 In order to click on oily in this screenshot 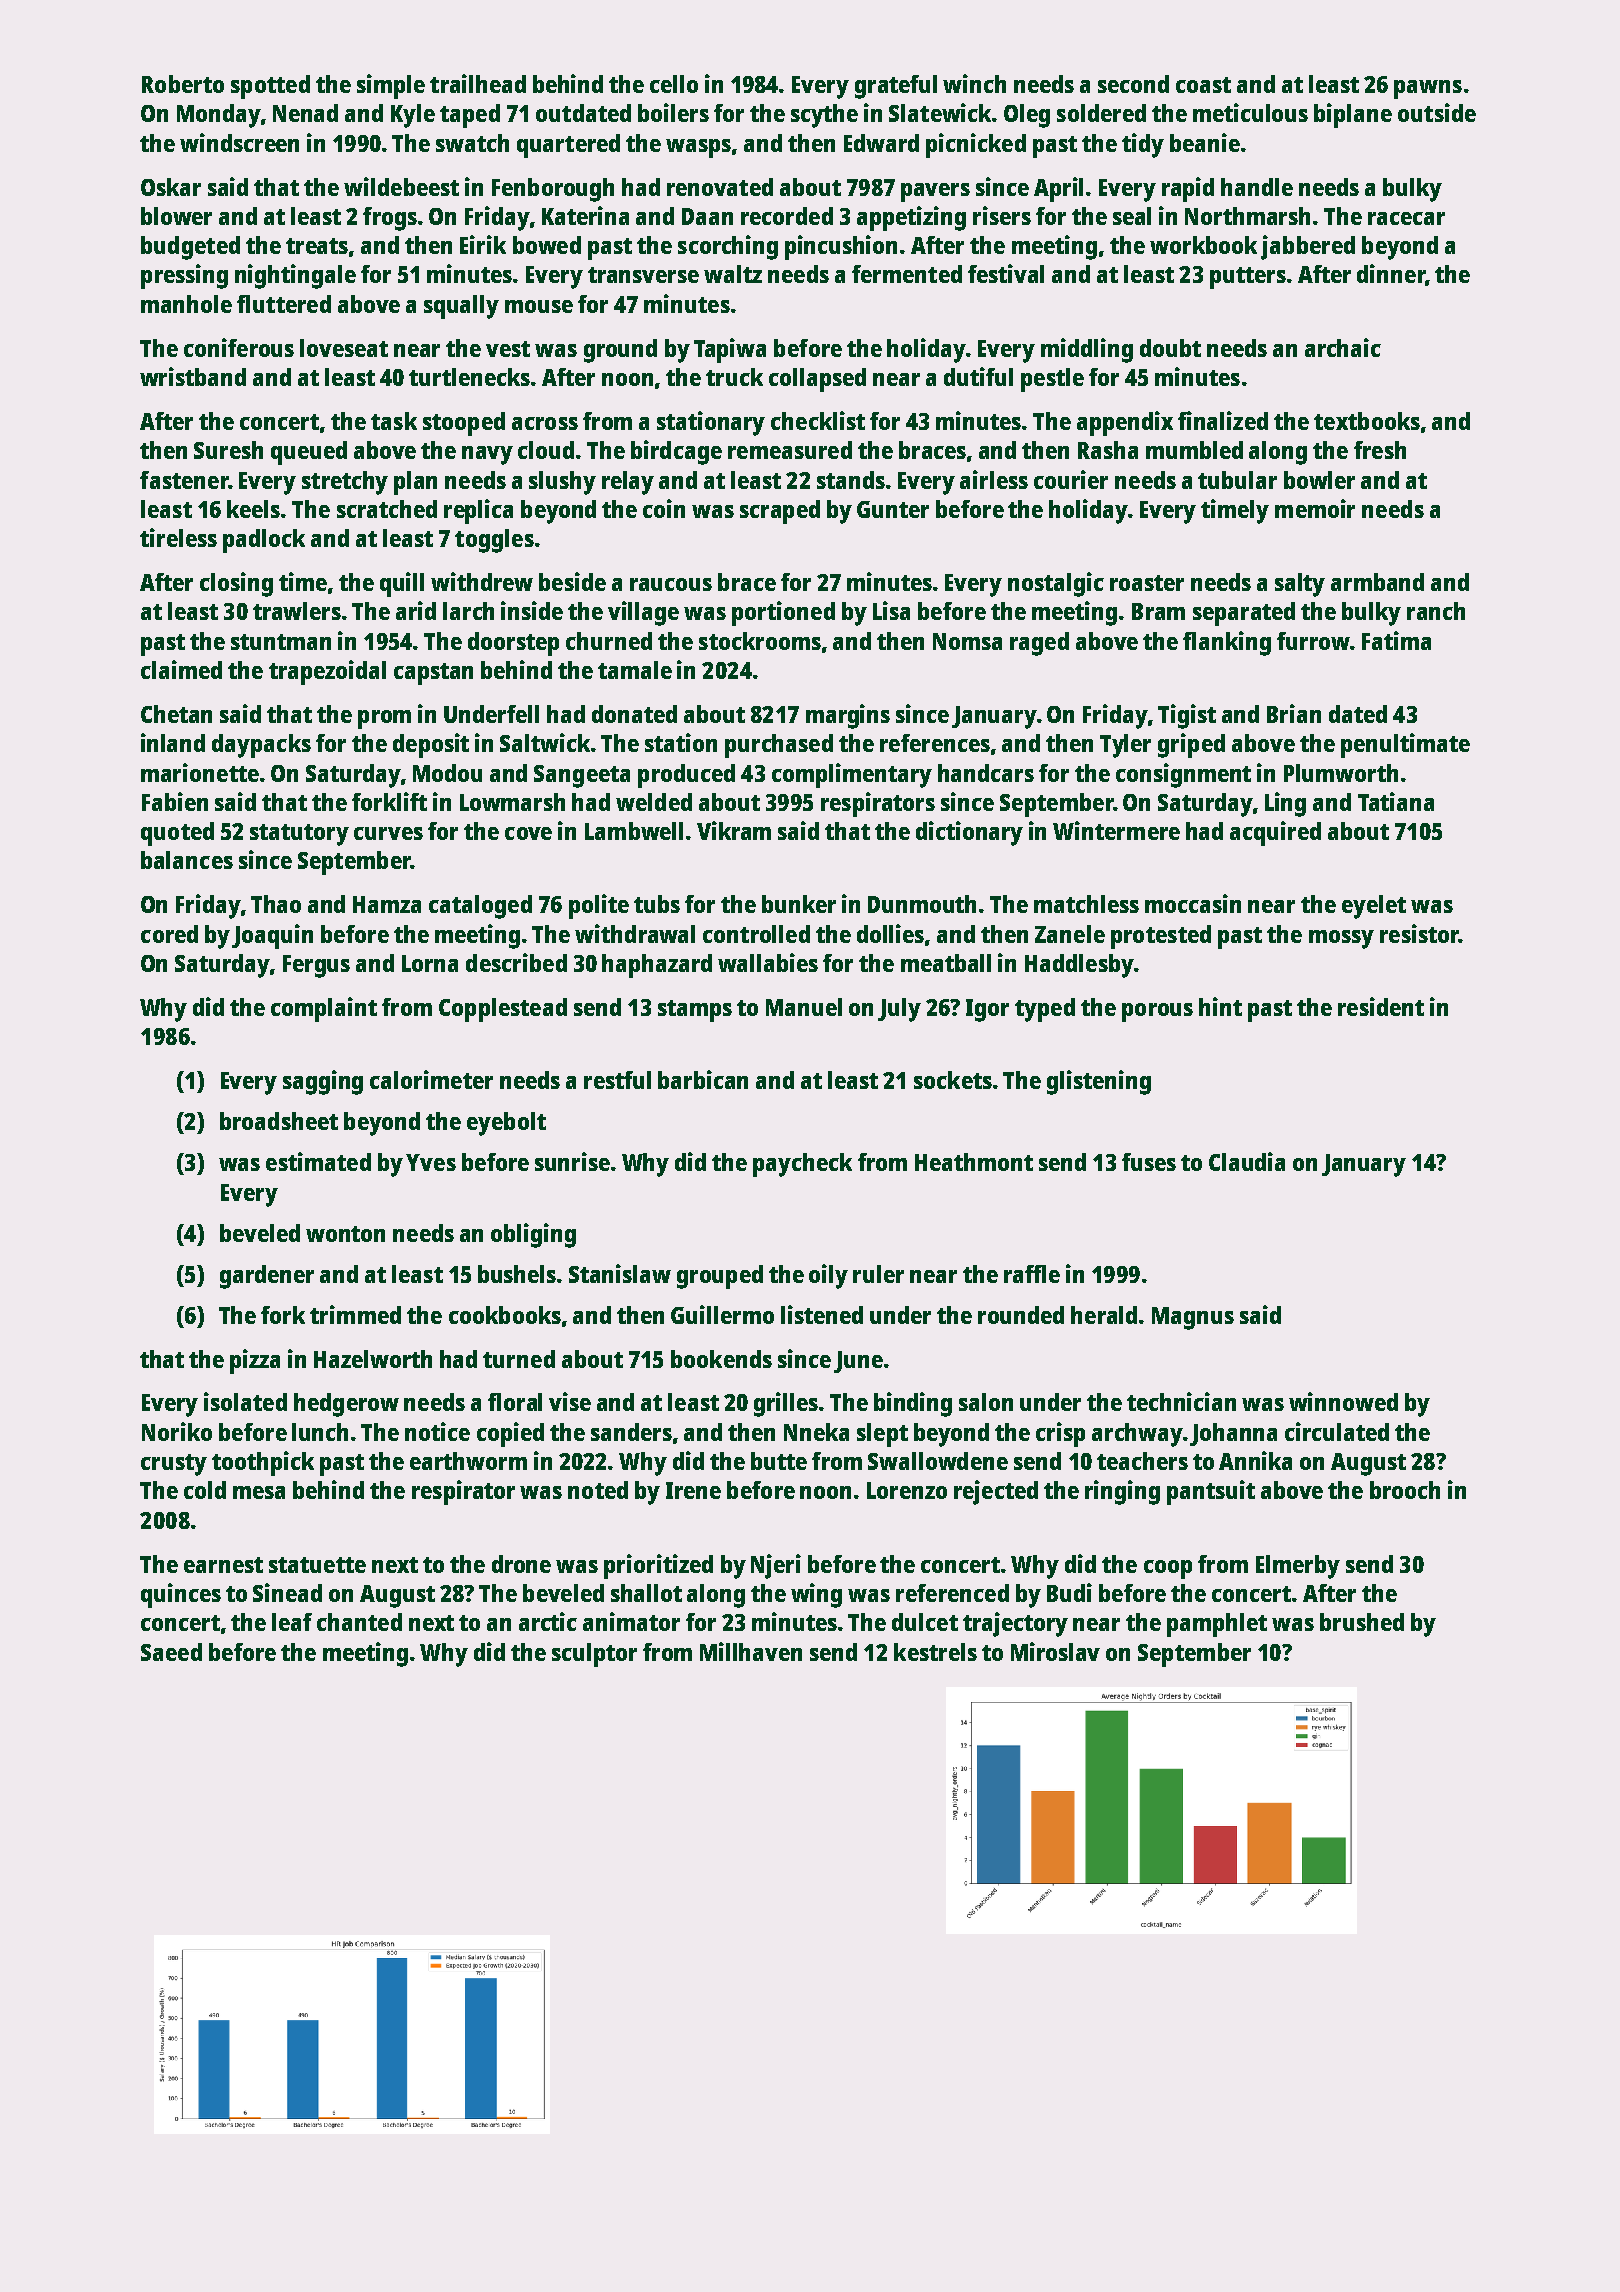, I will do `click(828, 1276)`.
